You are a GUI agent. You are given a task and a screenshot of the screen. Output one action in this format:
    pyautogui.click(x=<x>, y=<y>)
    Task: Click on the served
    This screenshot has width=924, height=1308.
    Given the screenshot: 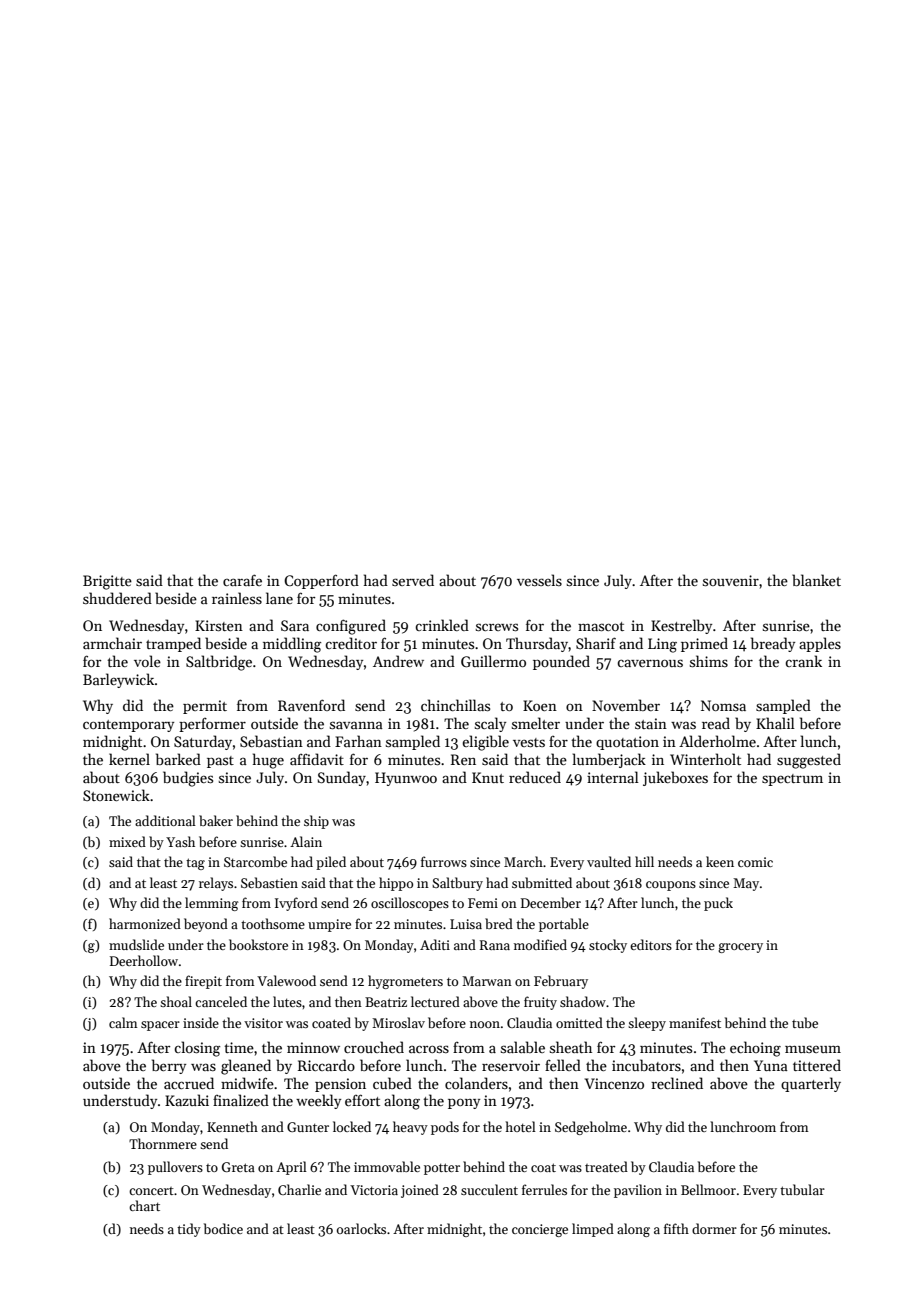 What is the action you would take?
    pyautogui.click(x=413, y=580)
